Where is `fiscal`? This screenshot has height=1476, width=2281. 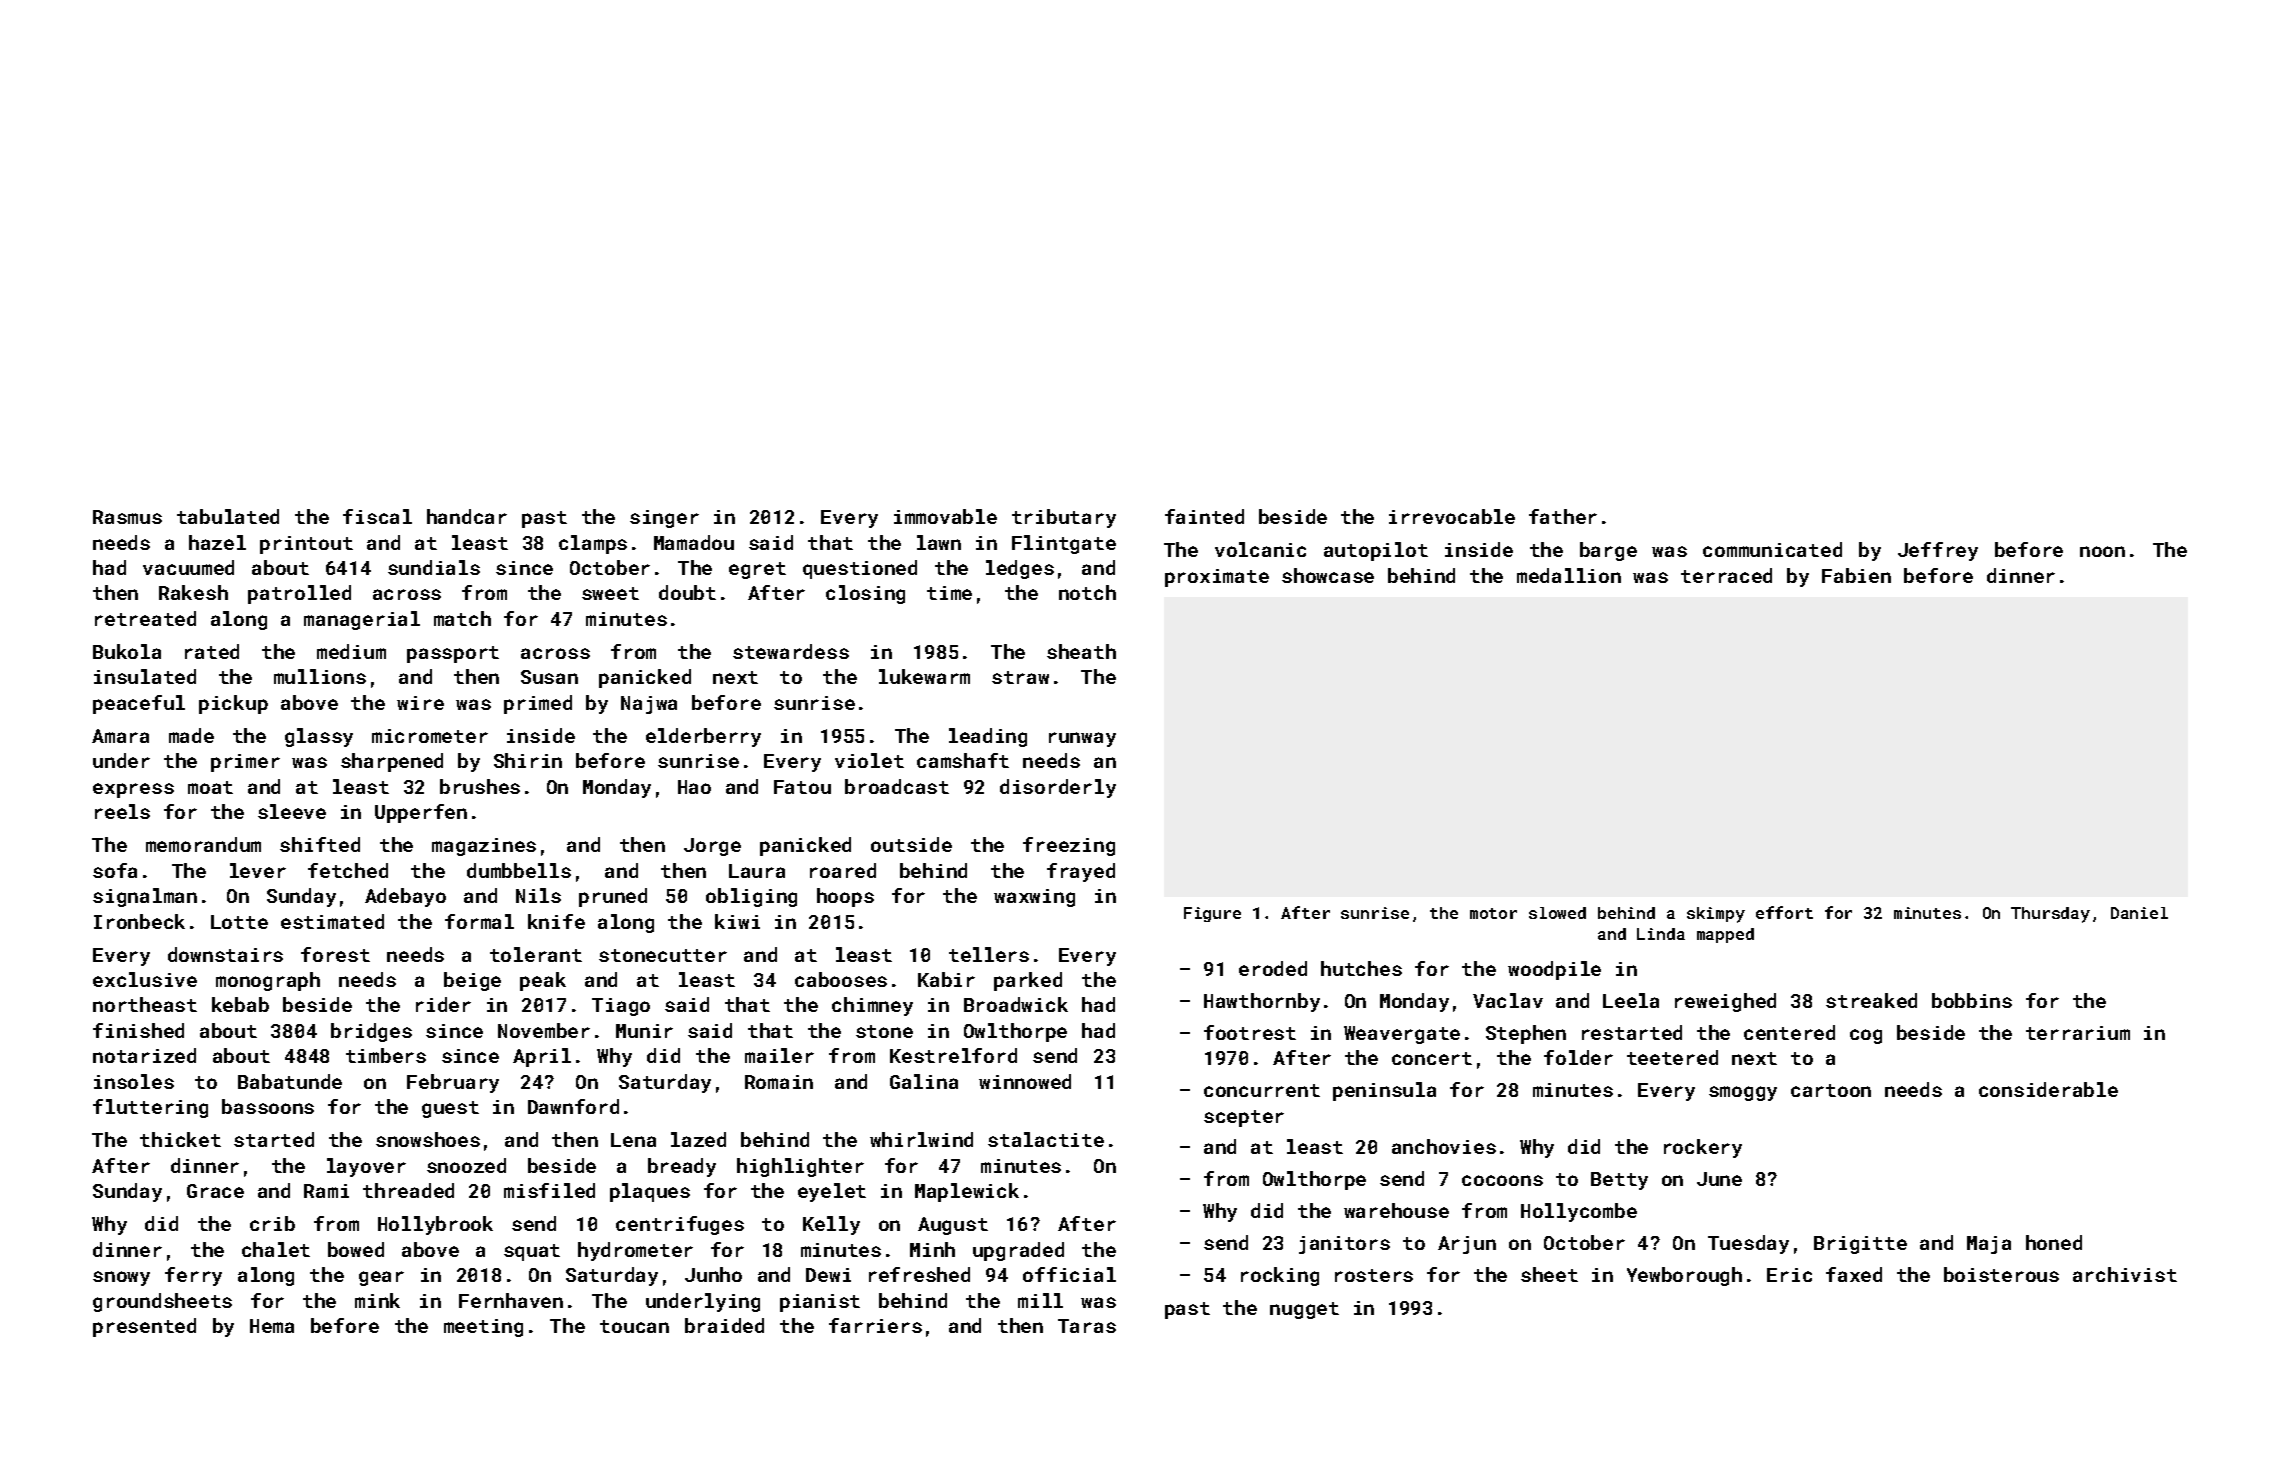 fiscal is located at coordinates (377, 516).
